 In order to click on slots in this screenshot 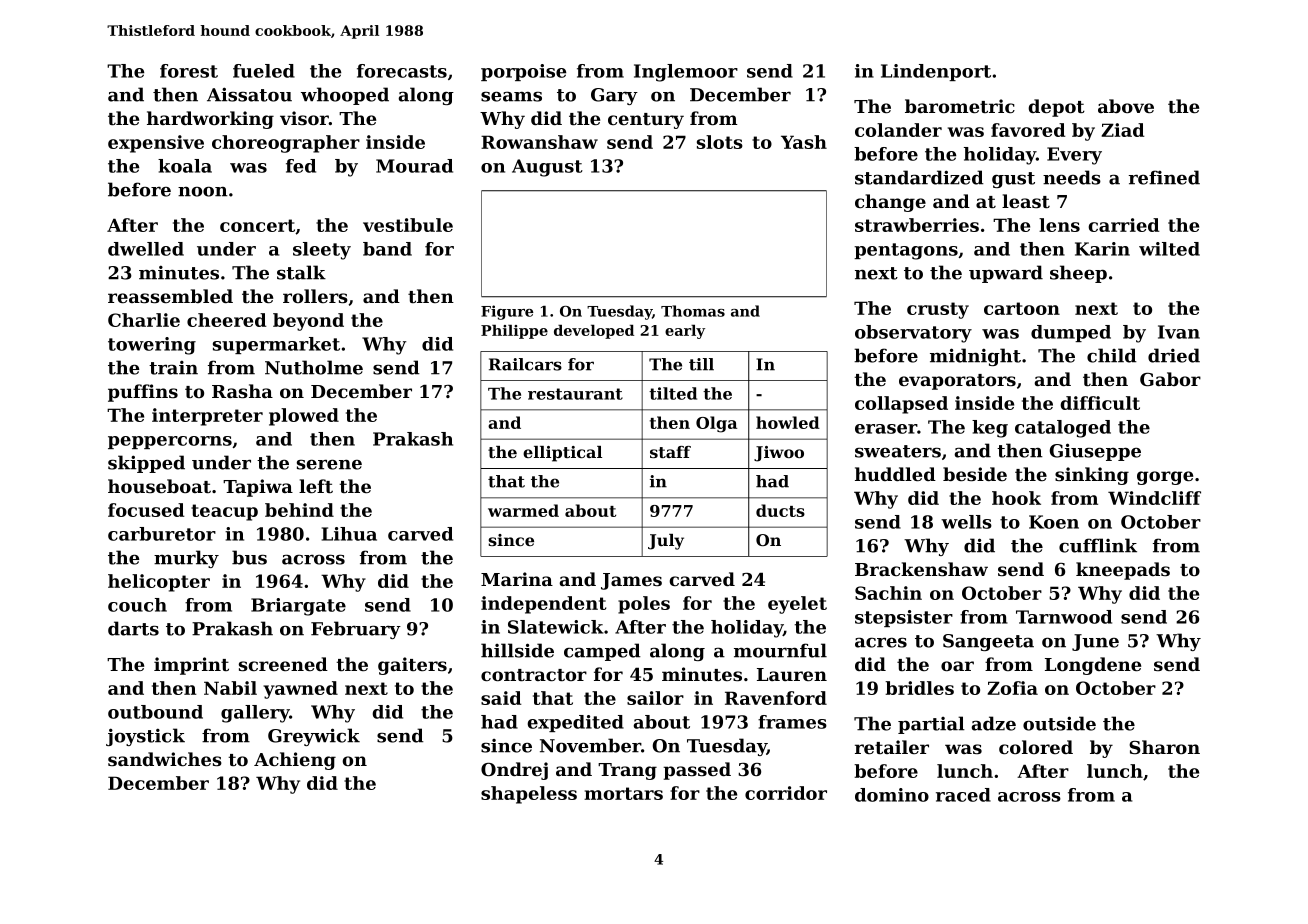, I will do `click(720, 142)`.
